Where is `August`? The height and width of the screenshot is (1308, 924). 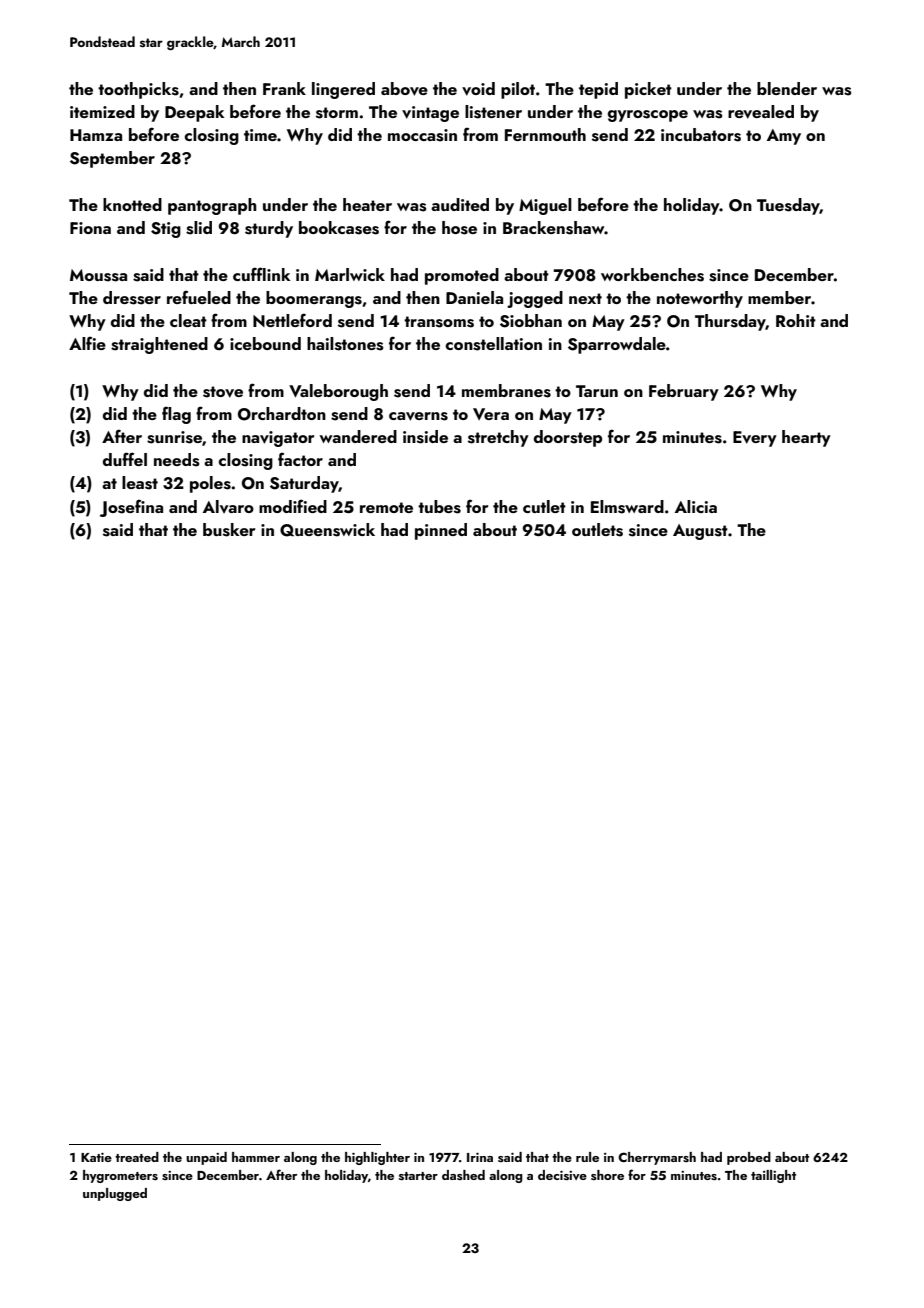 August is located at coordinates (700, 532).
